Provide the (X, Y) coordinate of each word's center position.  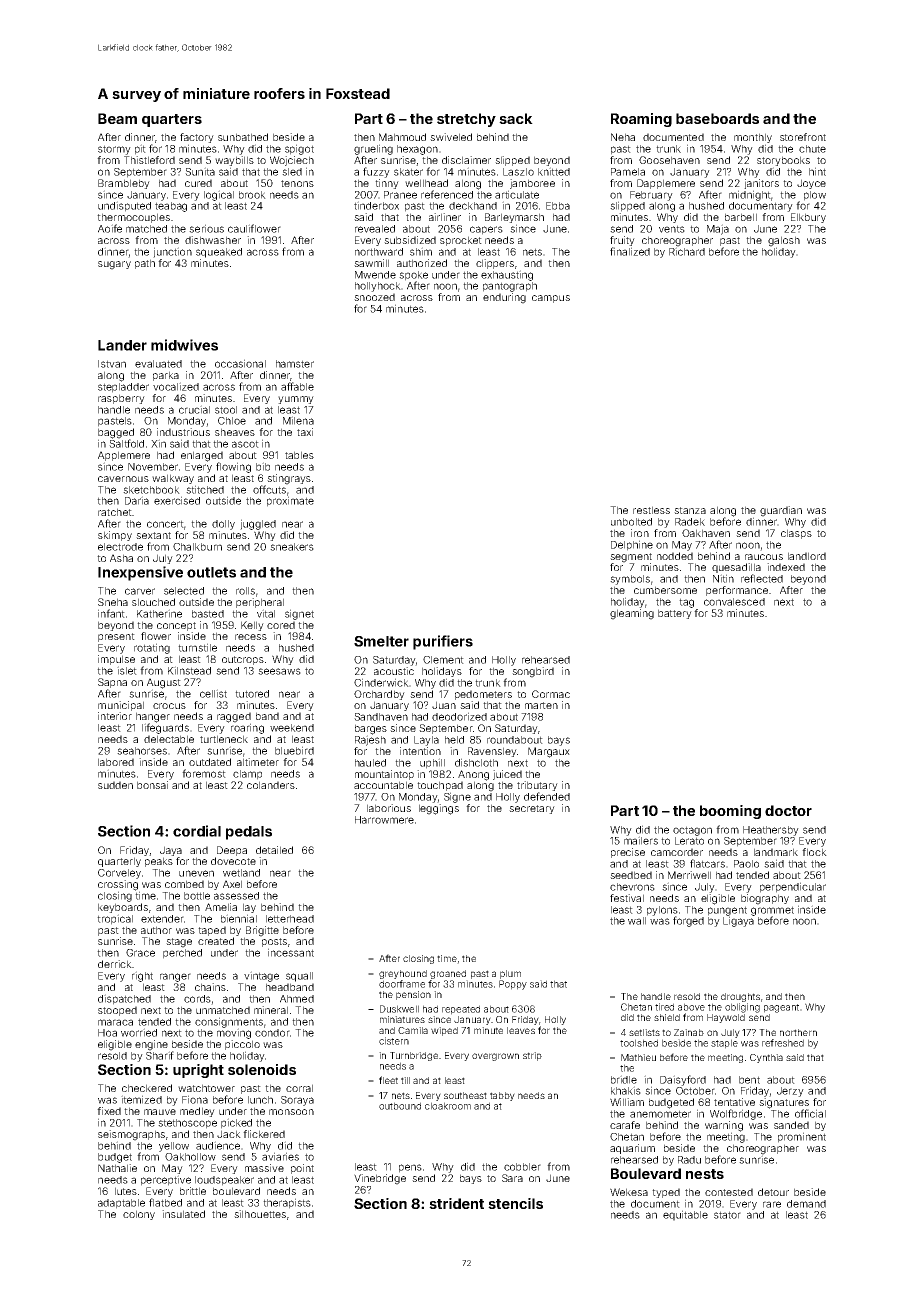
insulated (183, 1214)
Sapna (112, 683)
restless (651, 510)
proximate (290, 501)
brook (252, 195)
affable (297, 386)
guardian (781, 511)
